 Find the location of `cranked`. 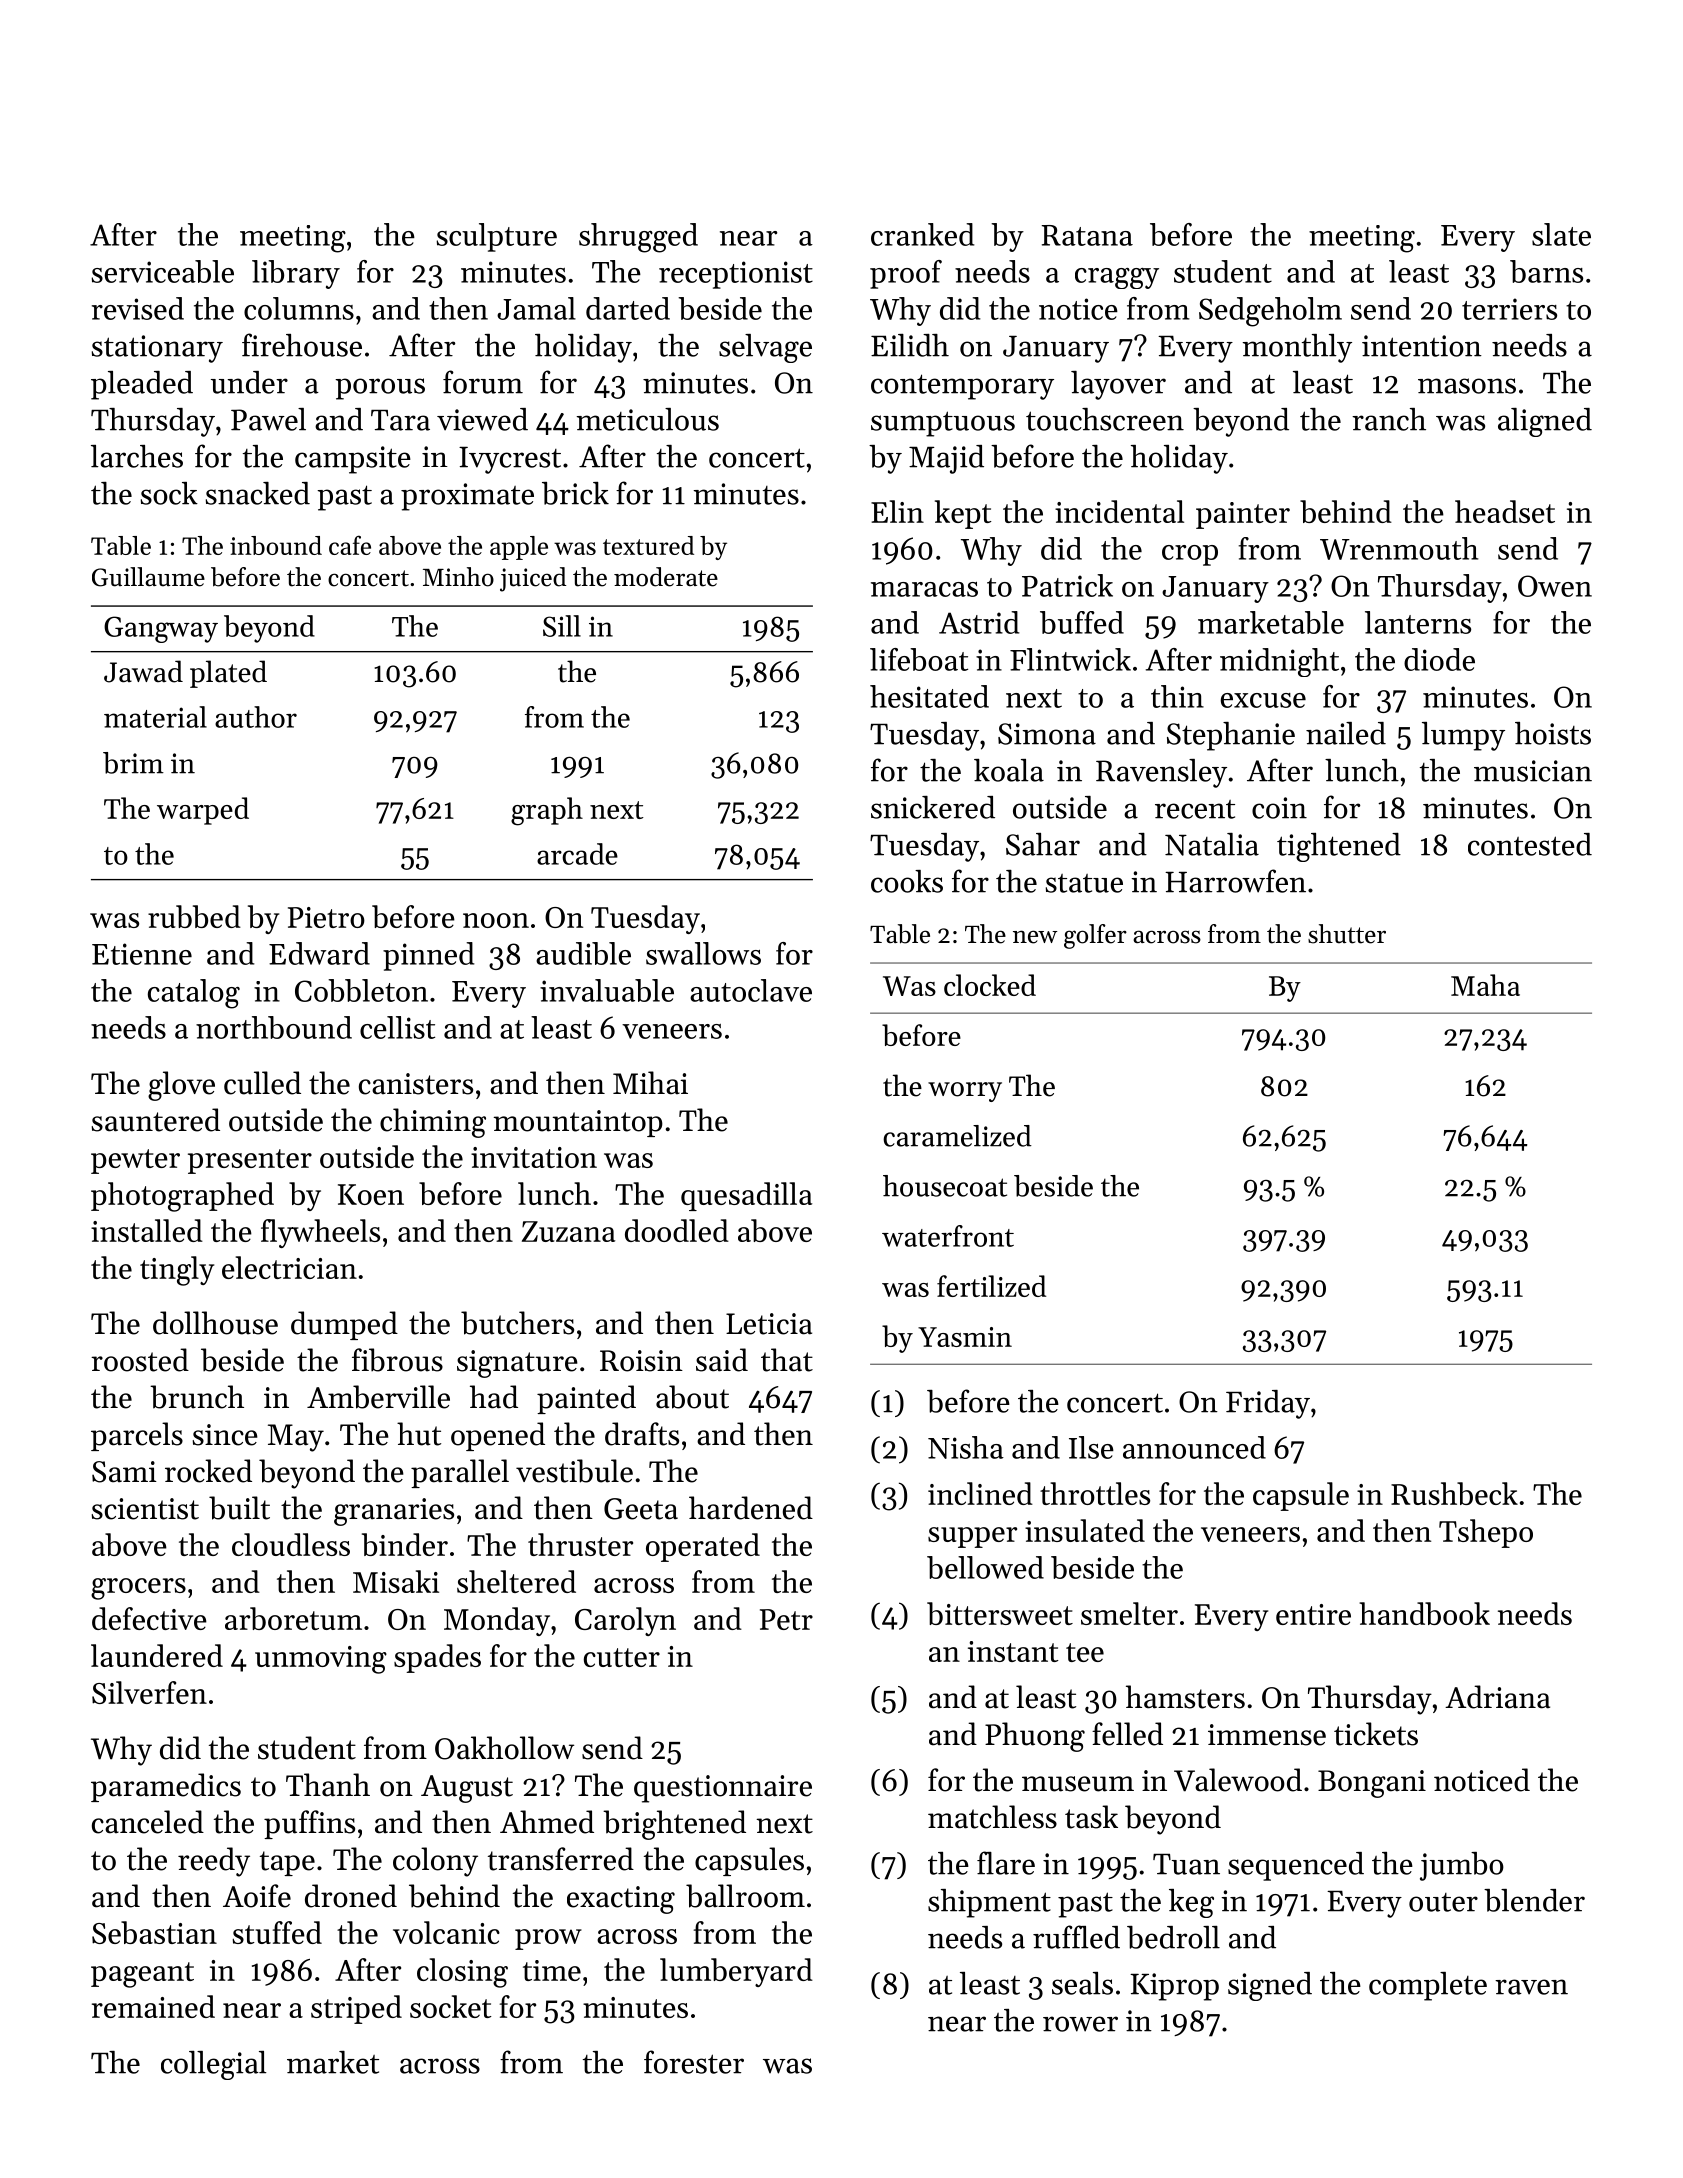

cranked is located at coordinates (922, 234).
